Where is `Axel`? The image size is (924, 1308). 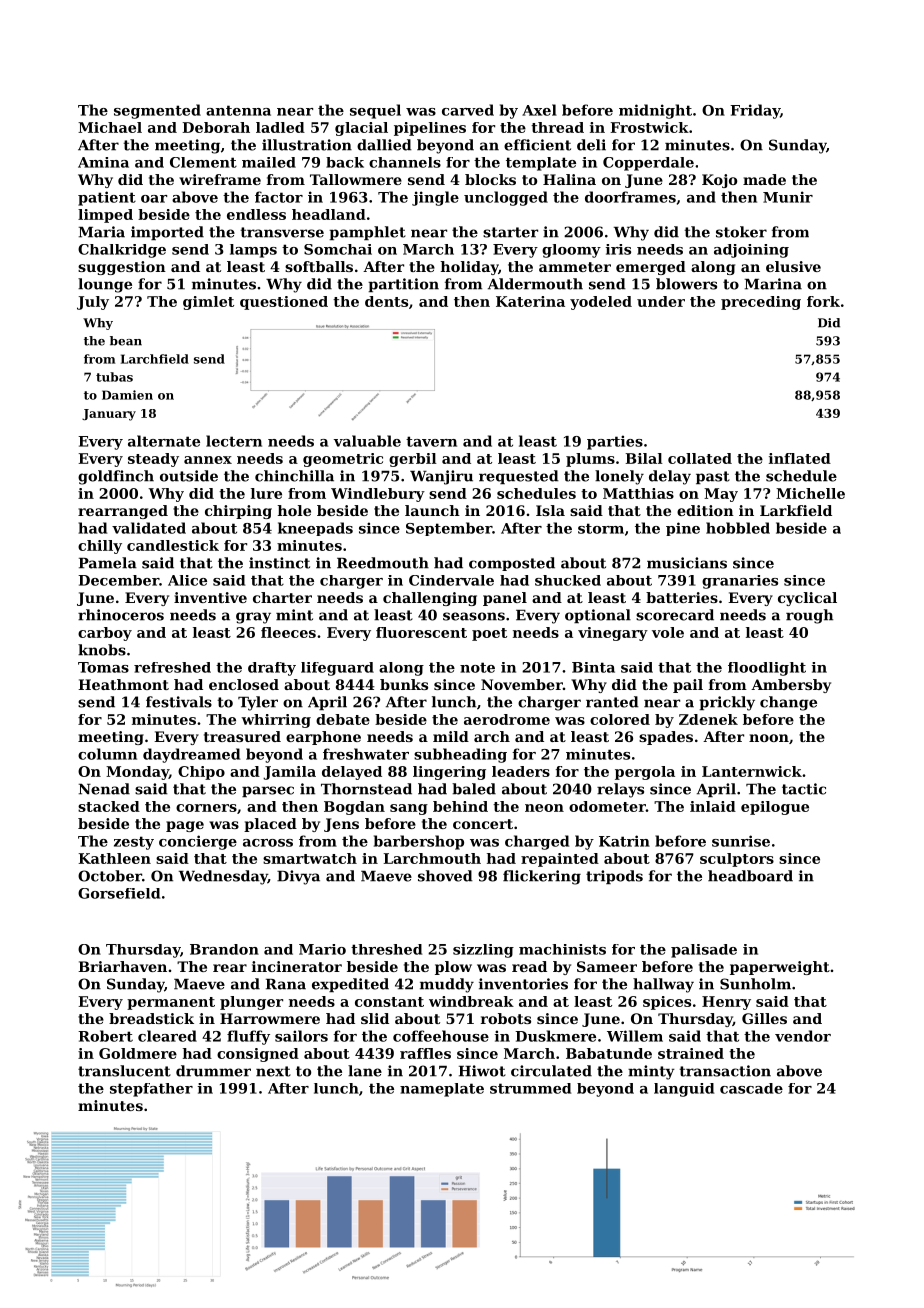
Axel is located at coordinates (539, 110).
